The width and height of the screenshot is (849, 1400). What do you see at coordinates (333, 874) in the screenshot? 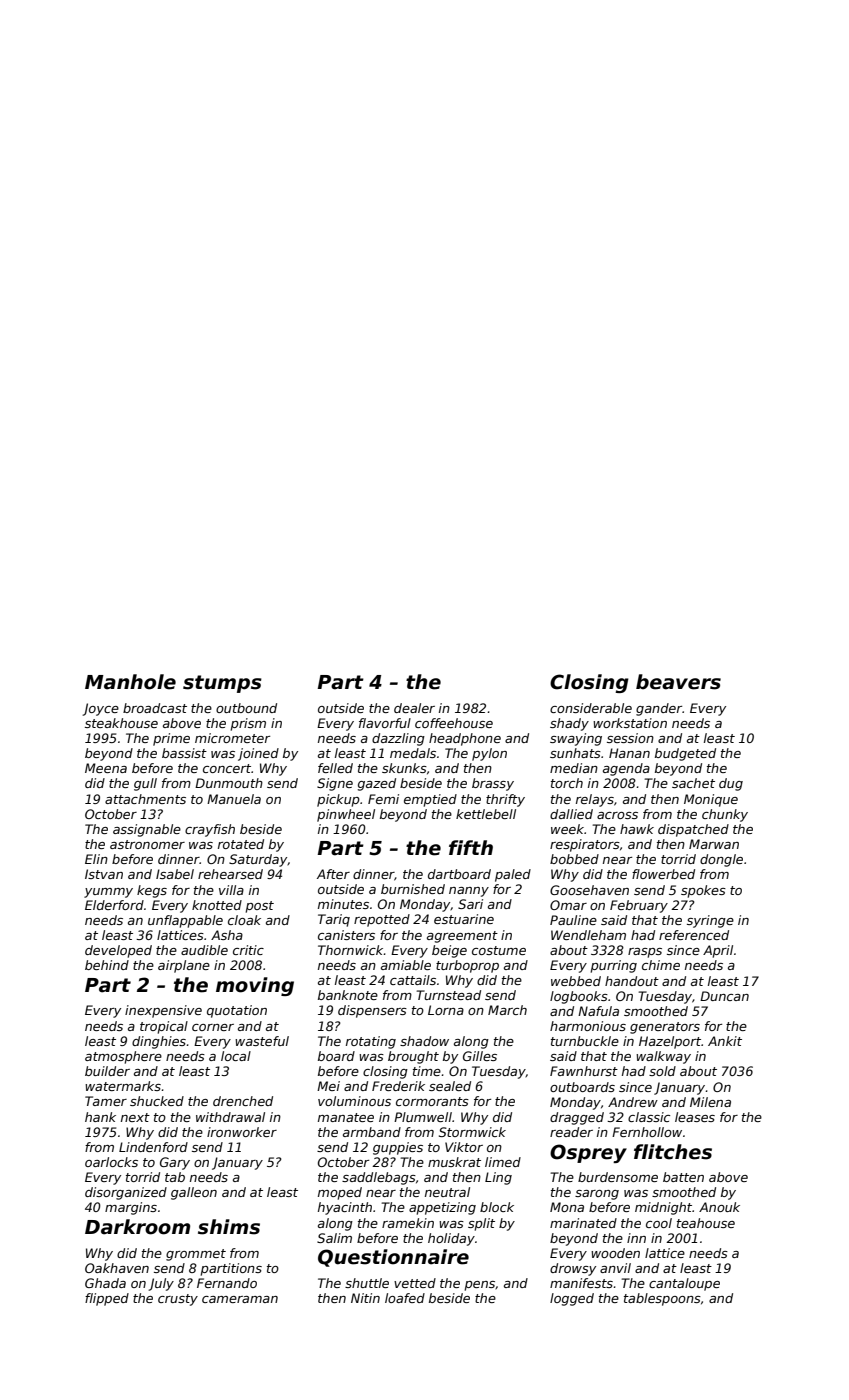
I see `After` at bounding box center [333, 874].
